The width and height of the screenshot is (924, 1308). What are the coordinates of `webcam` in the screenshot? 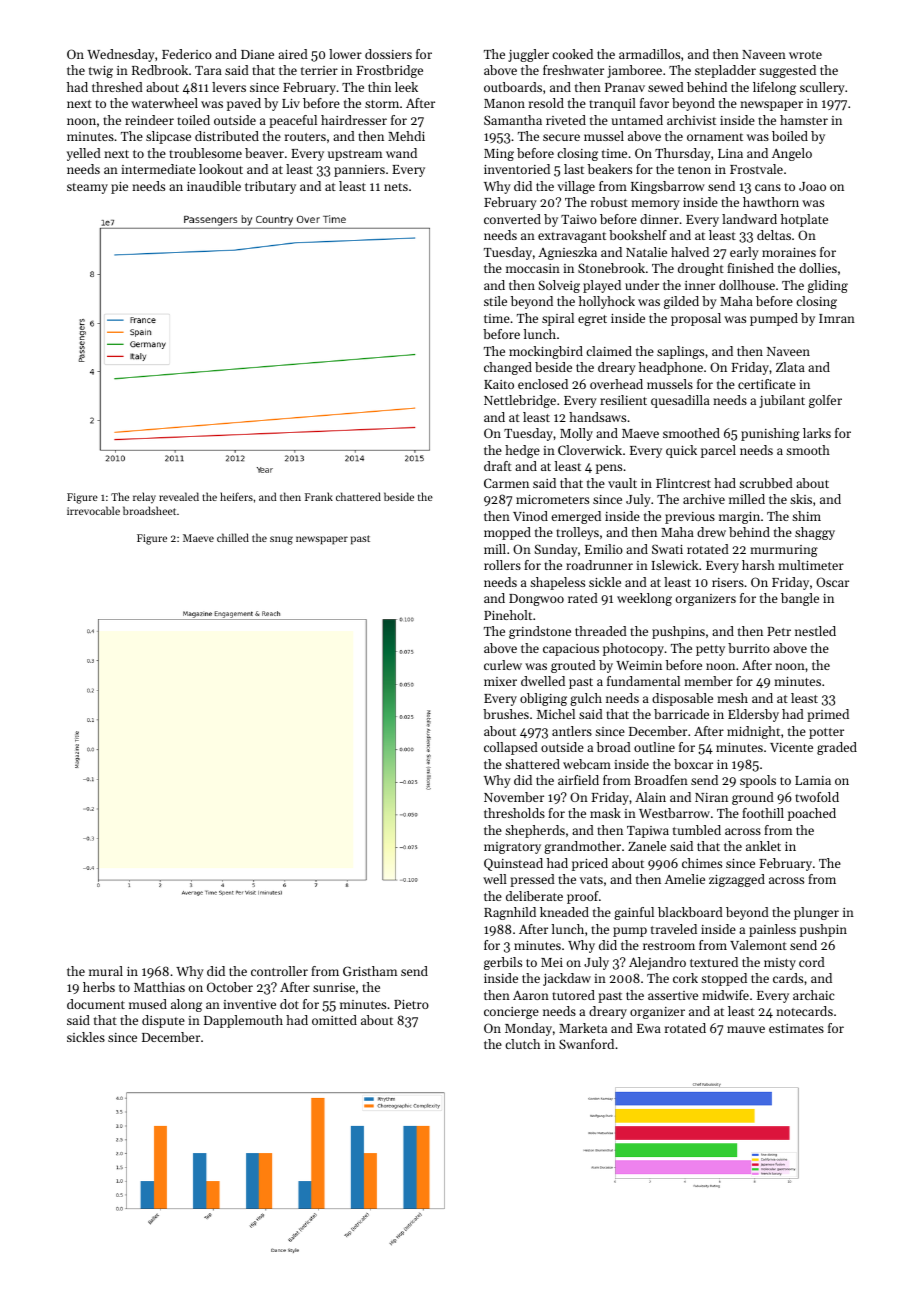 It's located at (587, 764).
